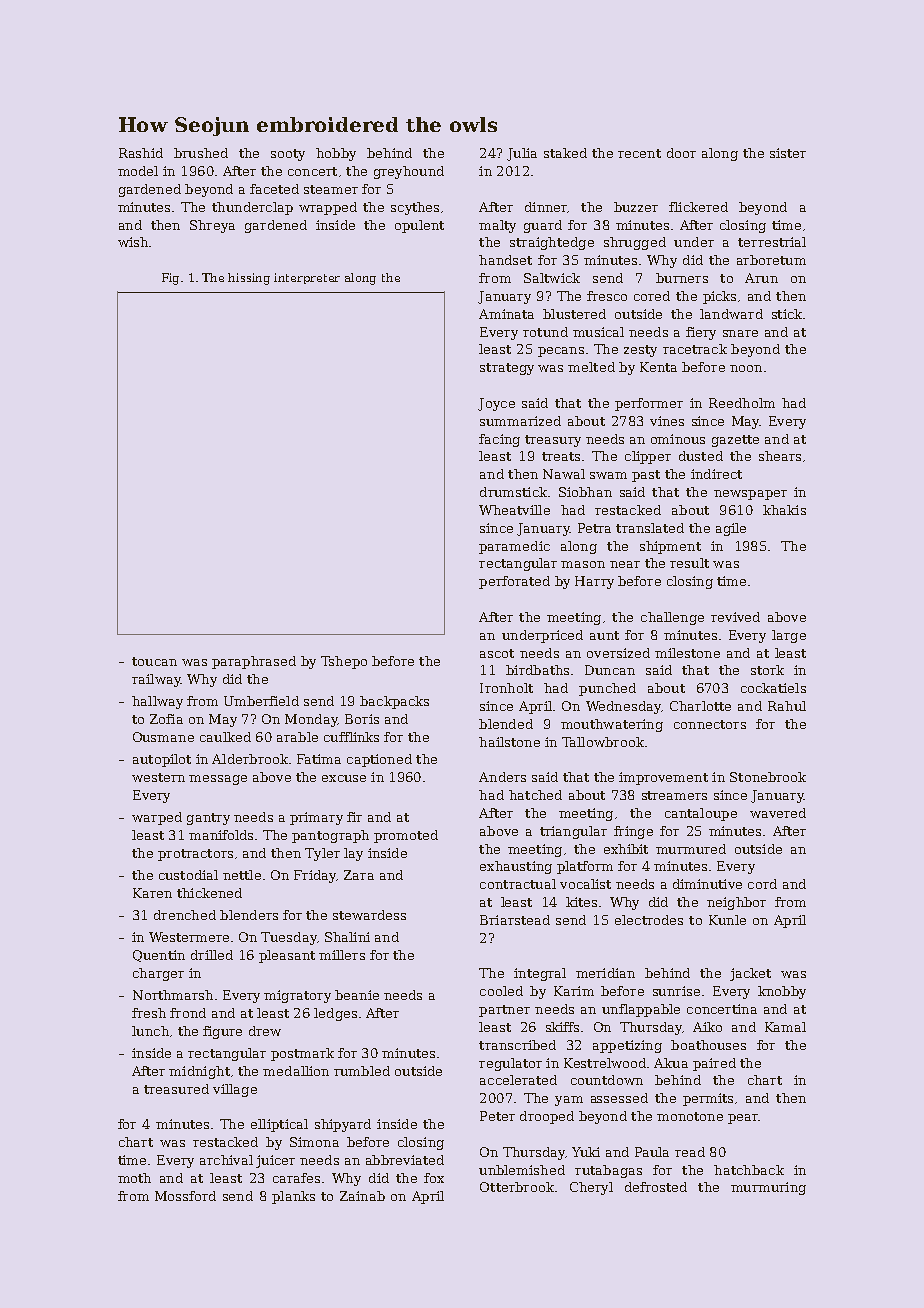 Image resolution: width=924 pixels, height=1308 pixels. Describe the element at coordinates (158, 974) in the document. I see `charger` at that location.
